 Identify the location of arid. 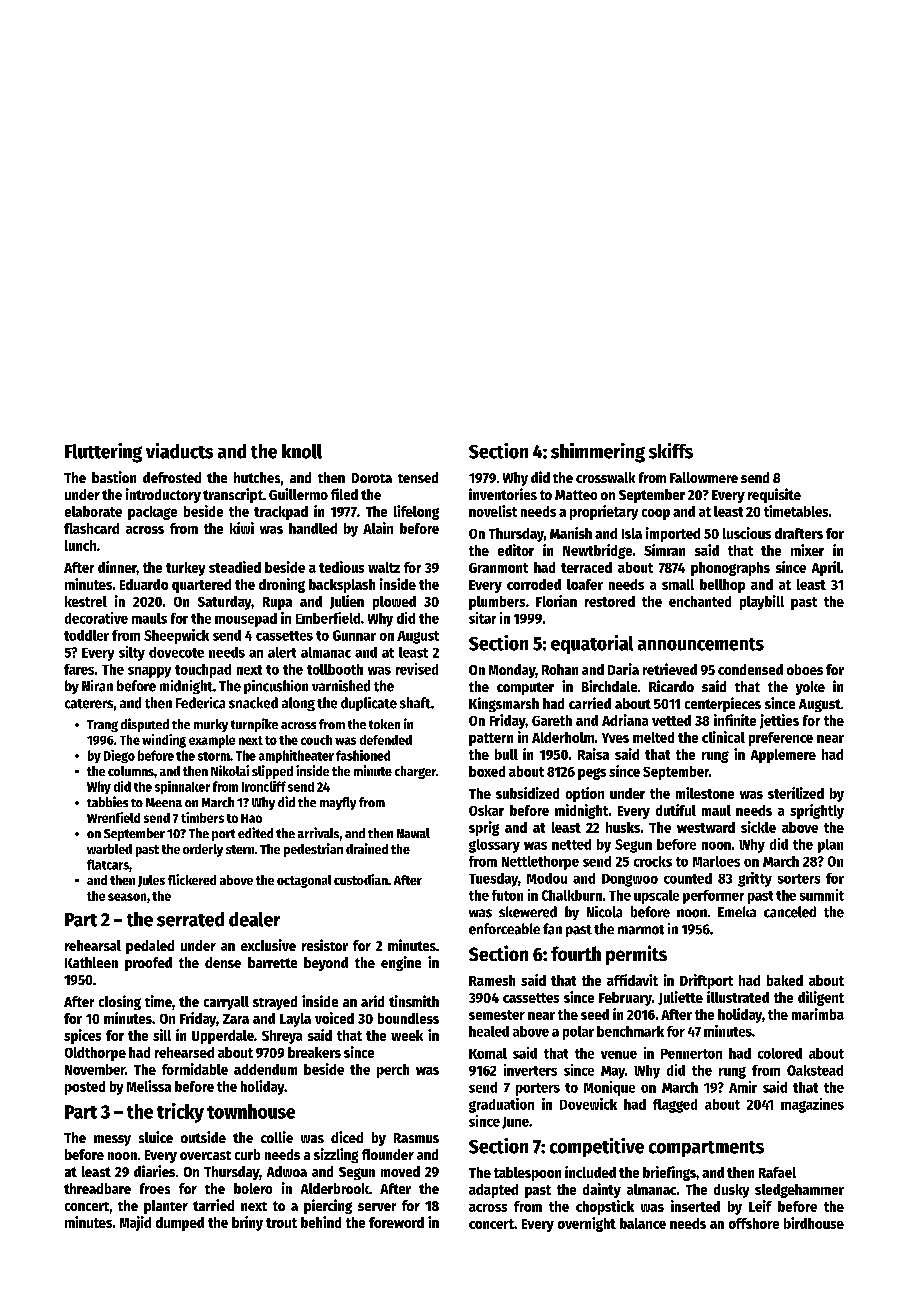
(372, 1001).
